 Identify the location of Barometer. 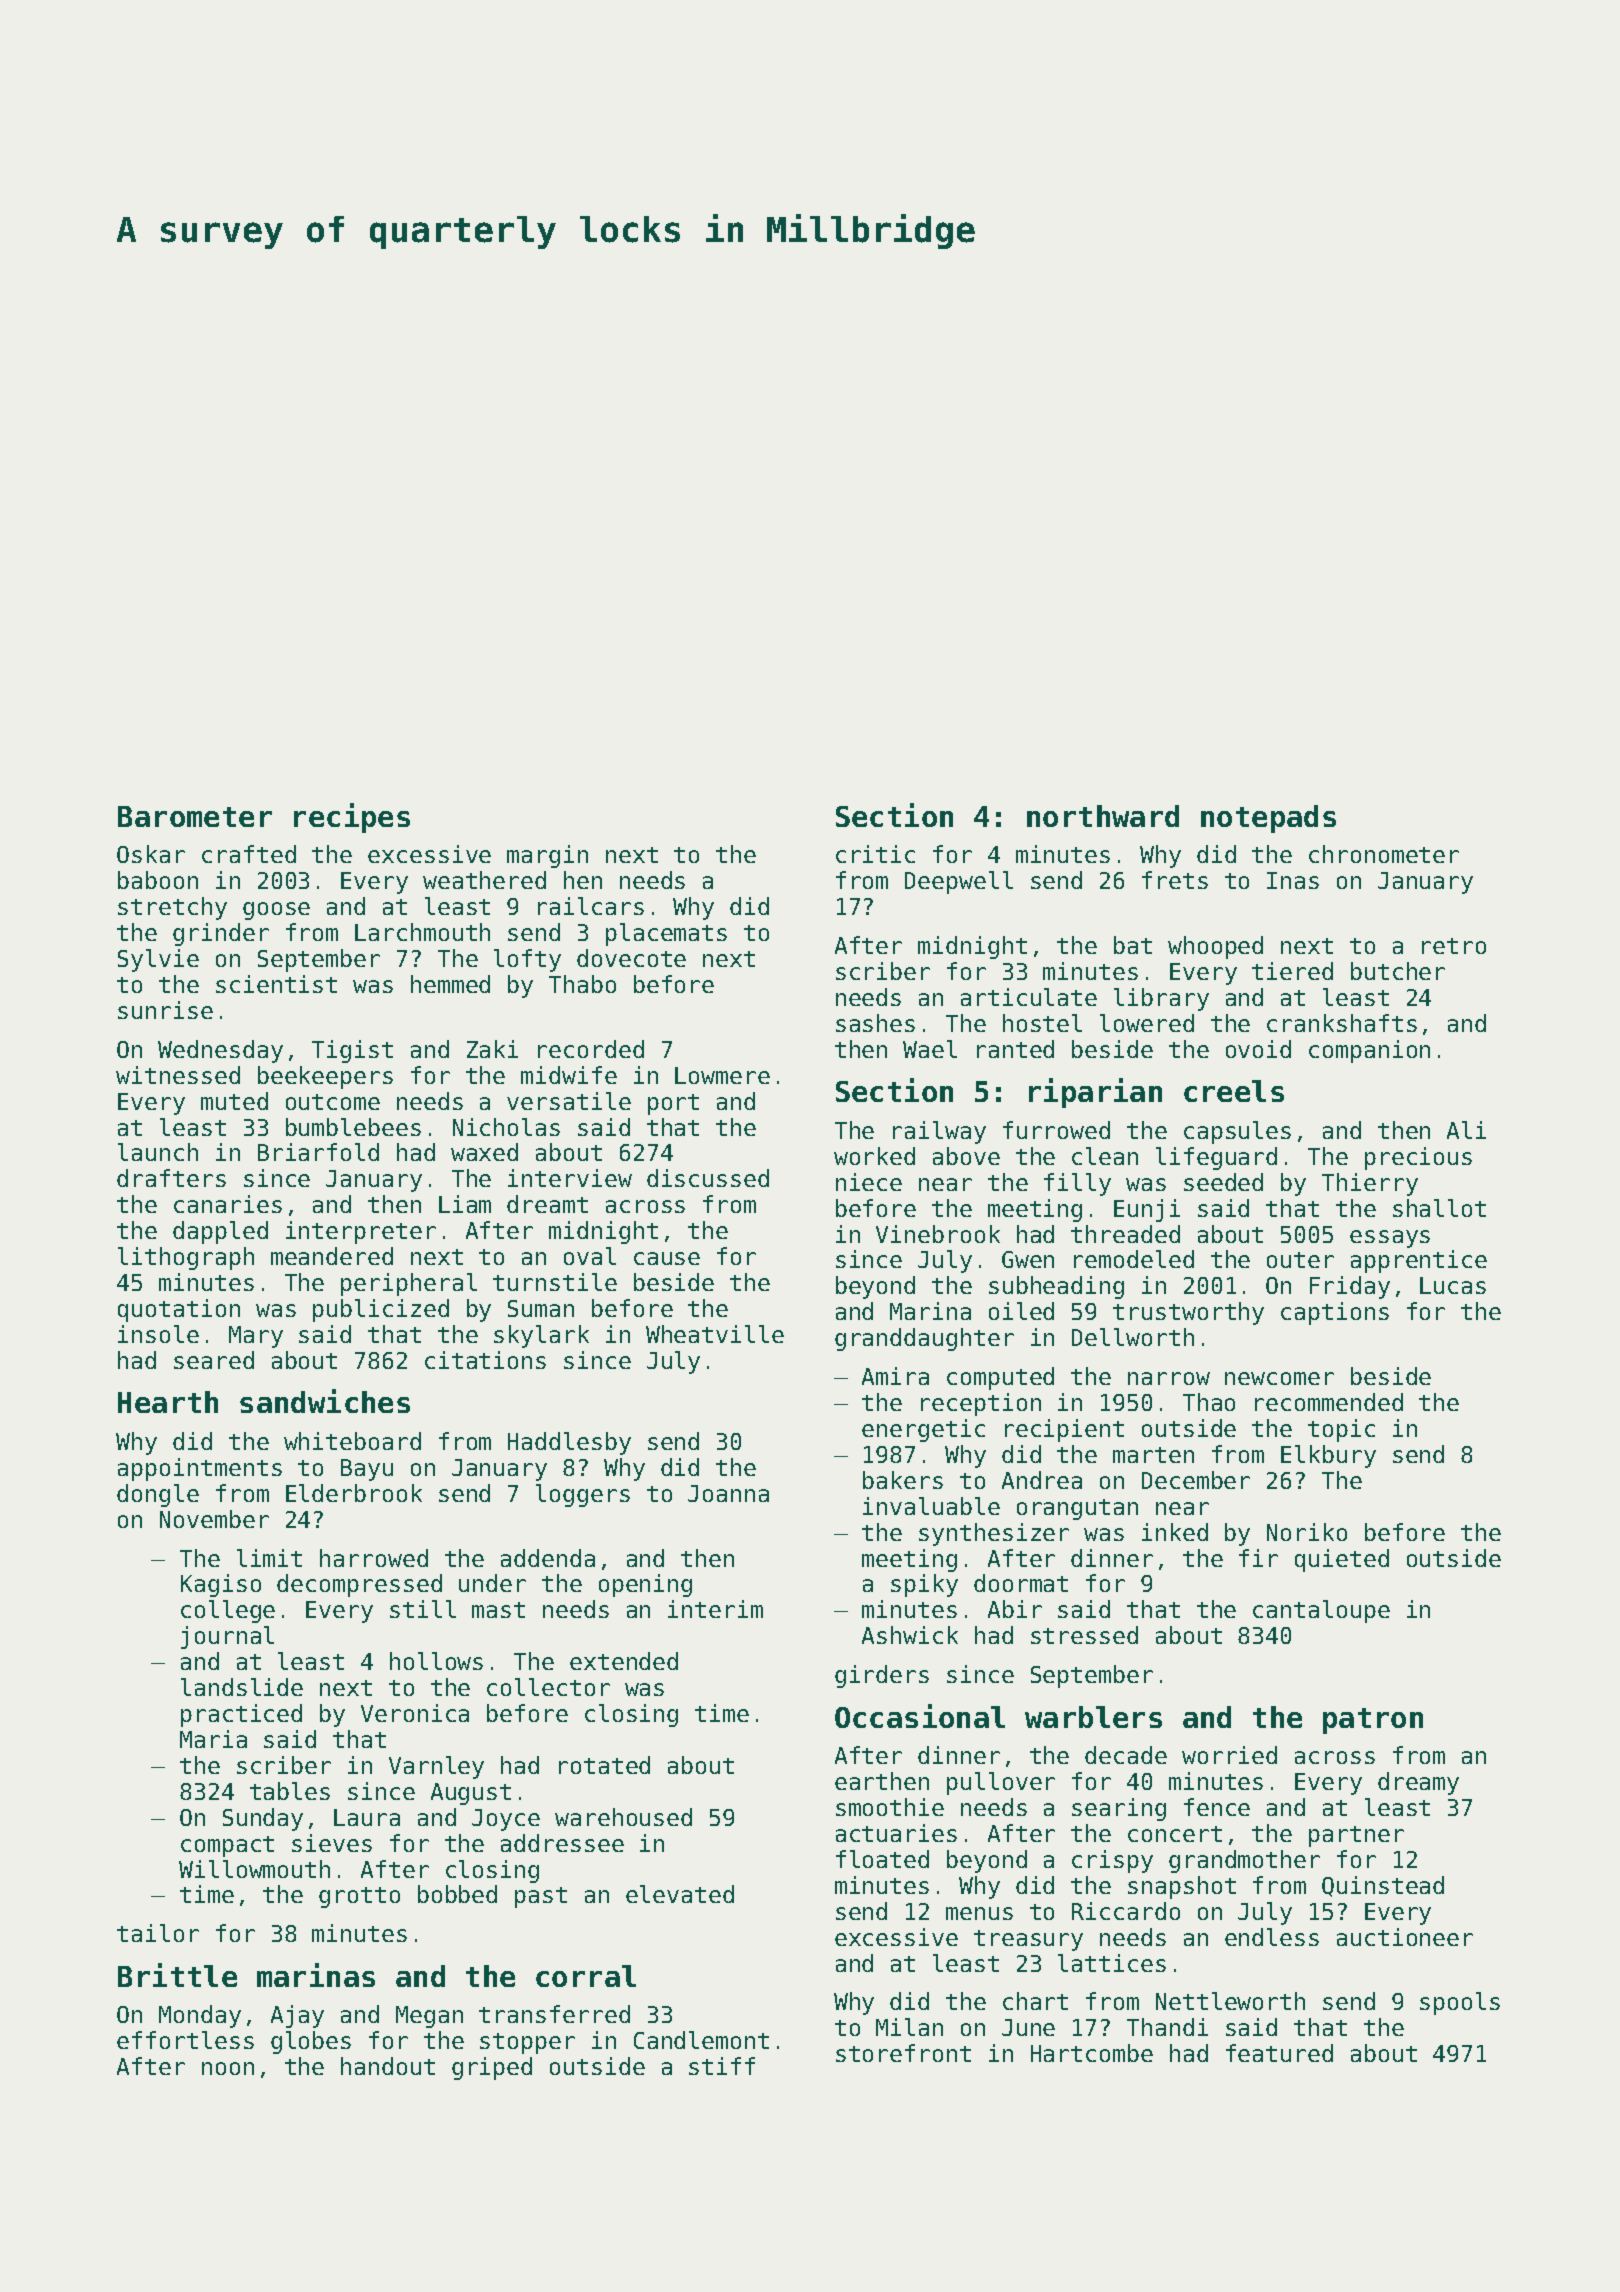
(195, 816).
